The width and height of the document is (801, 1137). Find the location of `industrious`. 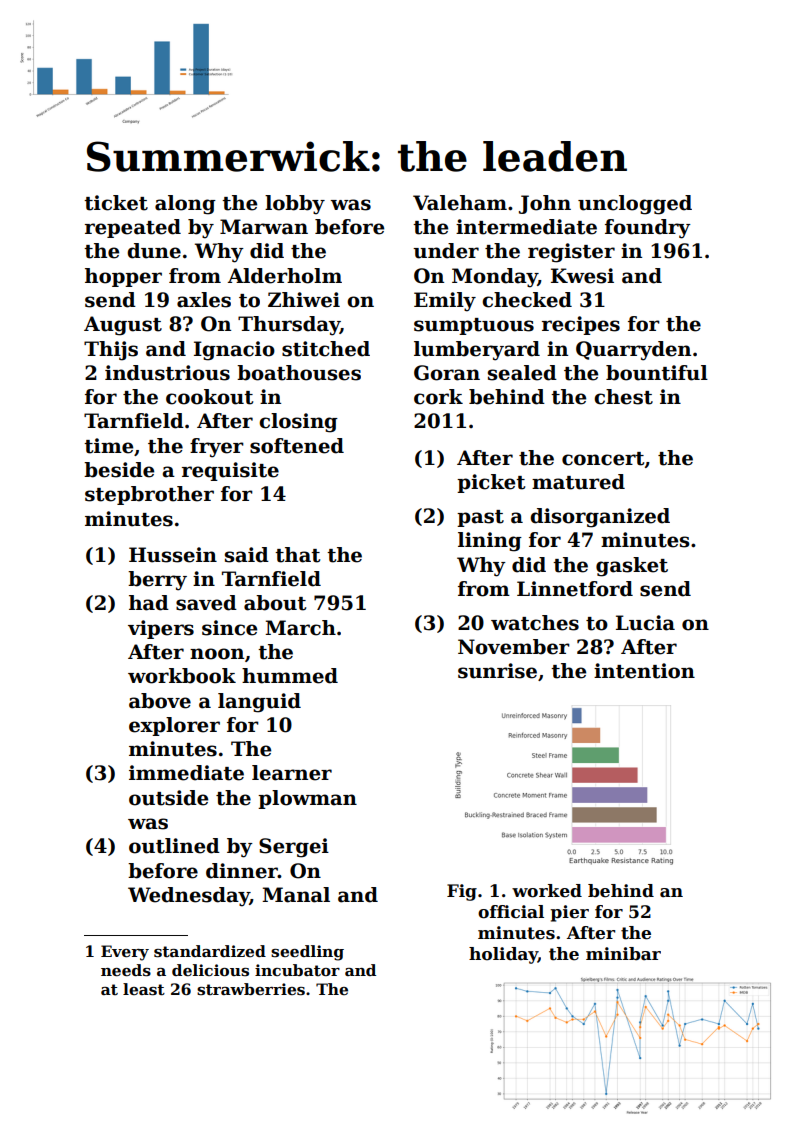

industrious is located at coordinates (167, 373).
